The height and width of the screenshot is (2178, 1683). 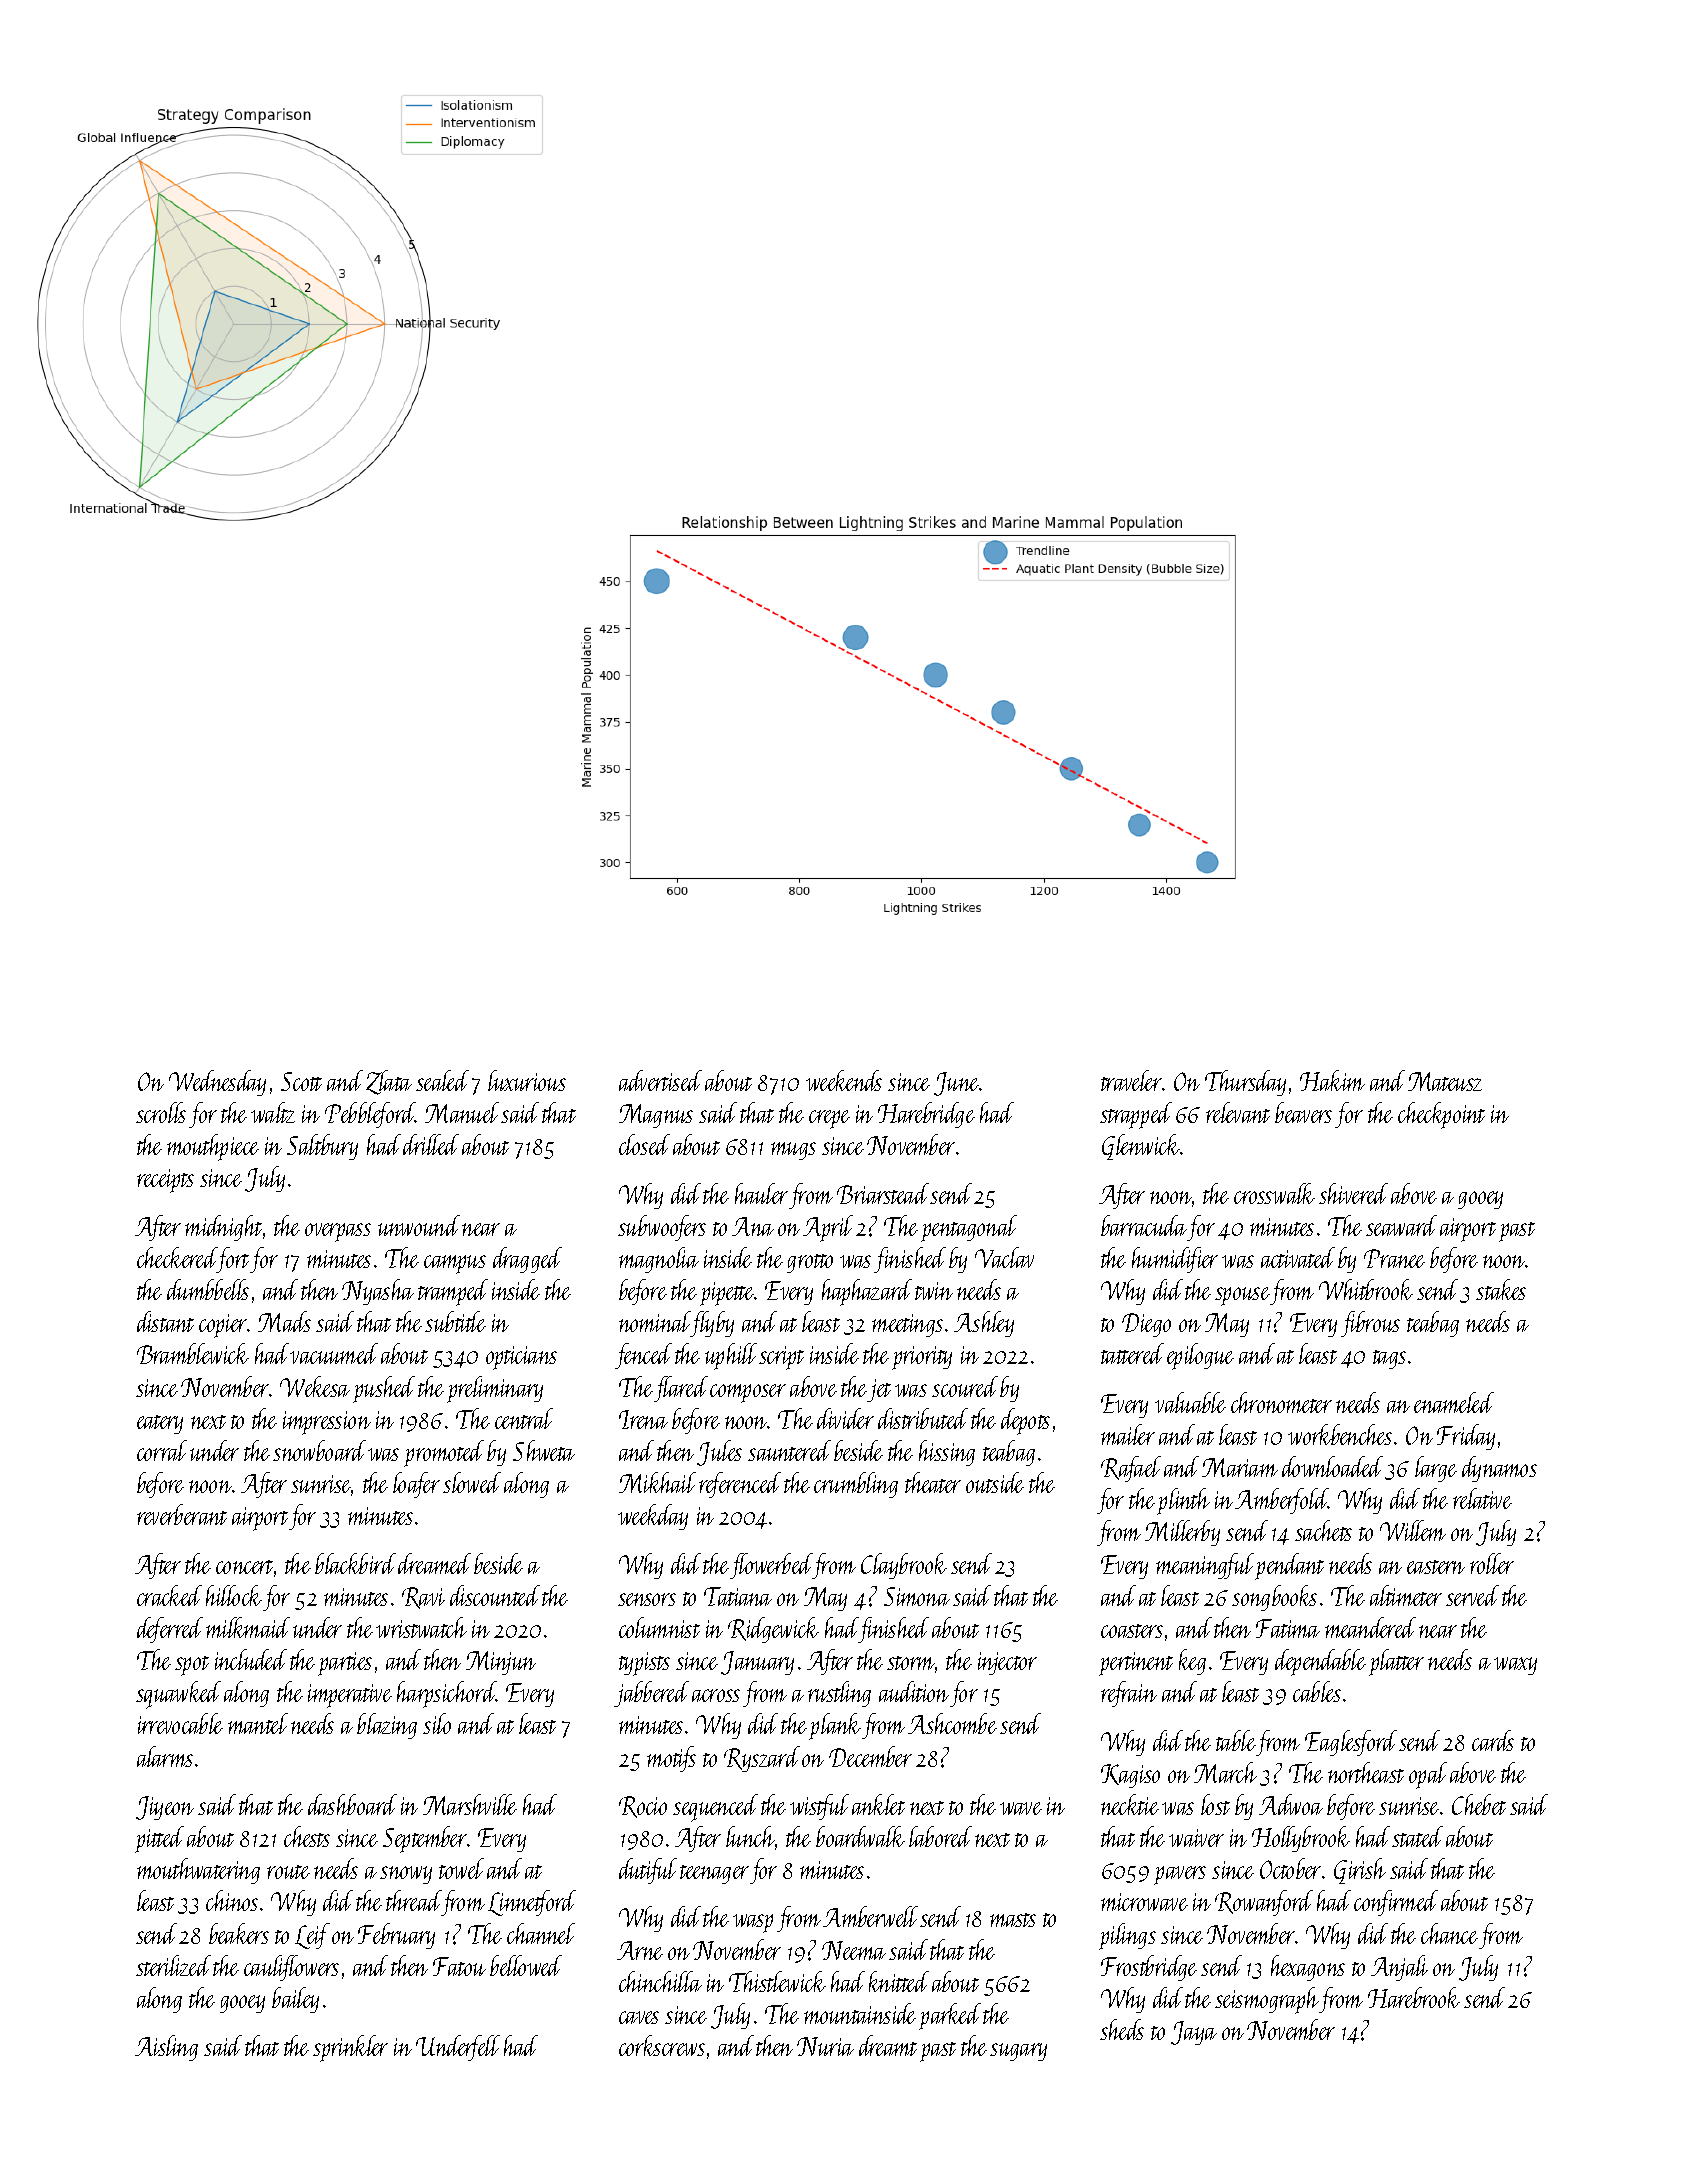 I want to click on waxy, so click(x=1515, y=1666).
